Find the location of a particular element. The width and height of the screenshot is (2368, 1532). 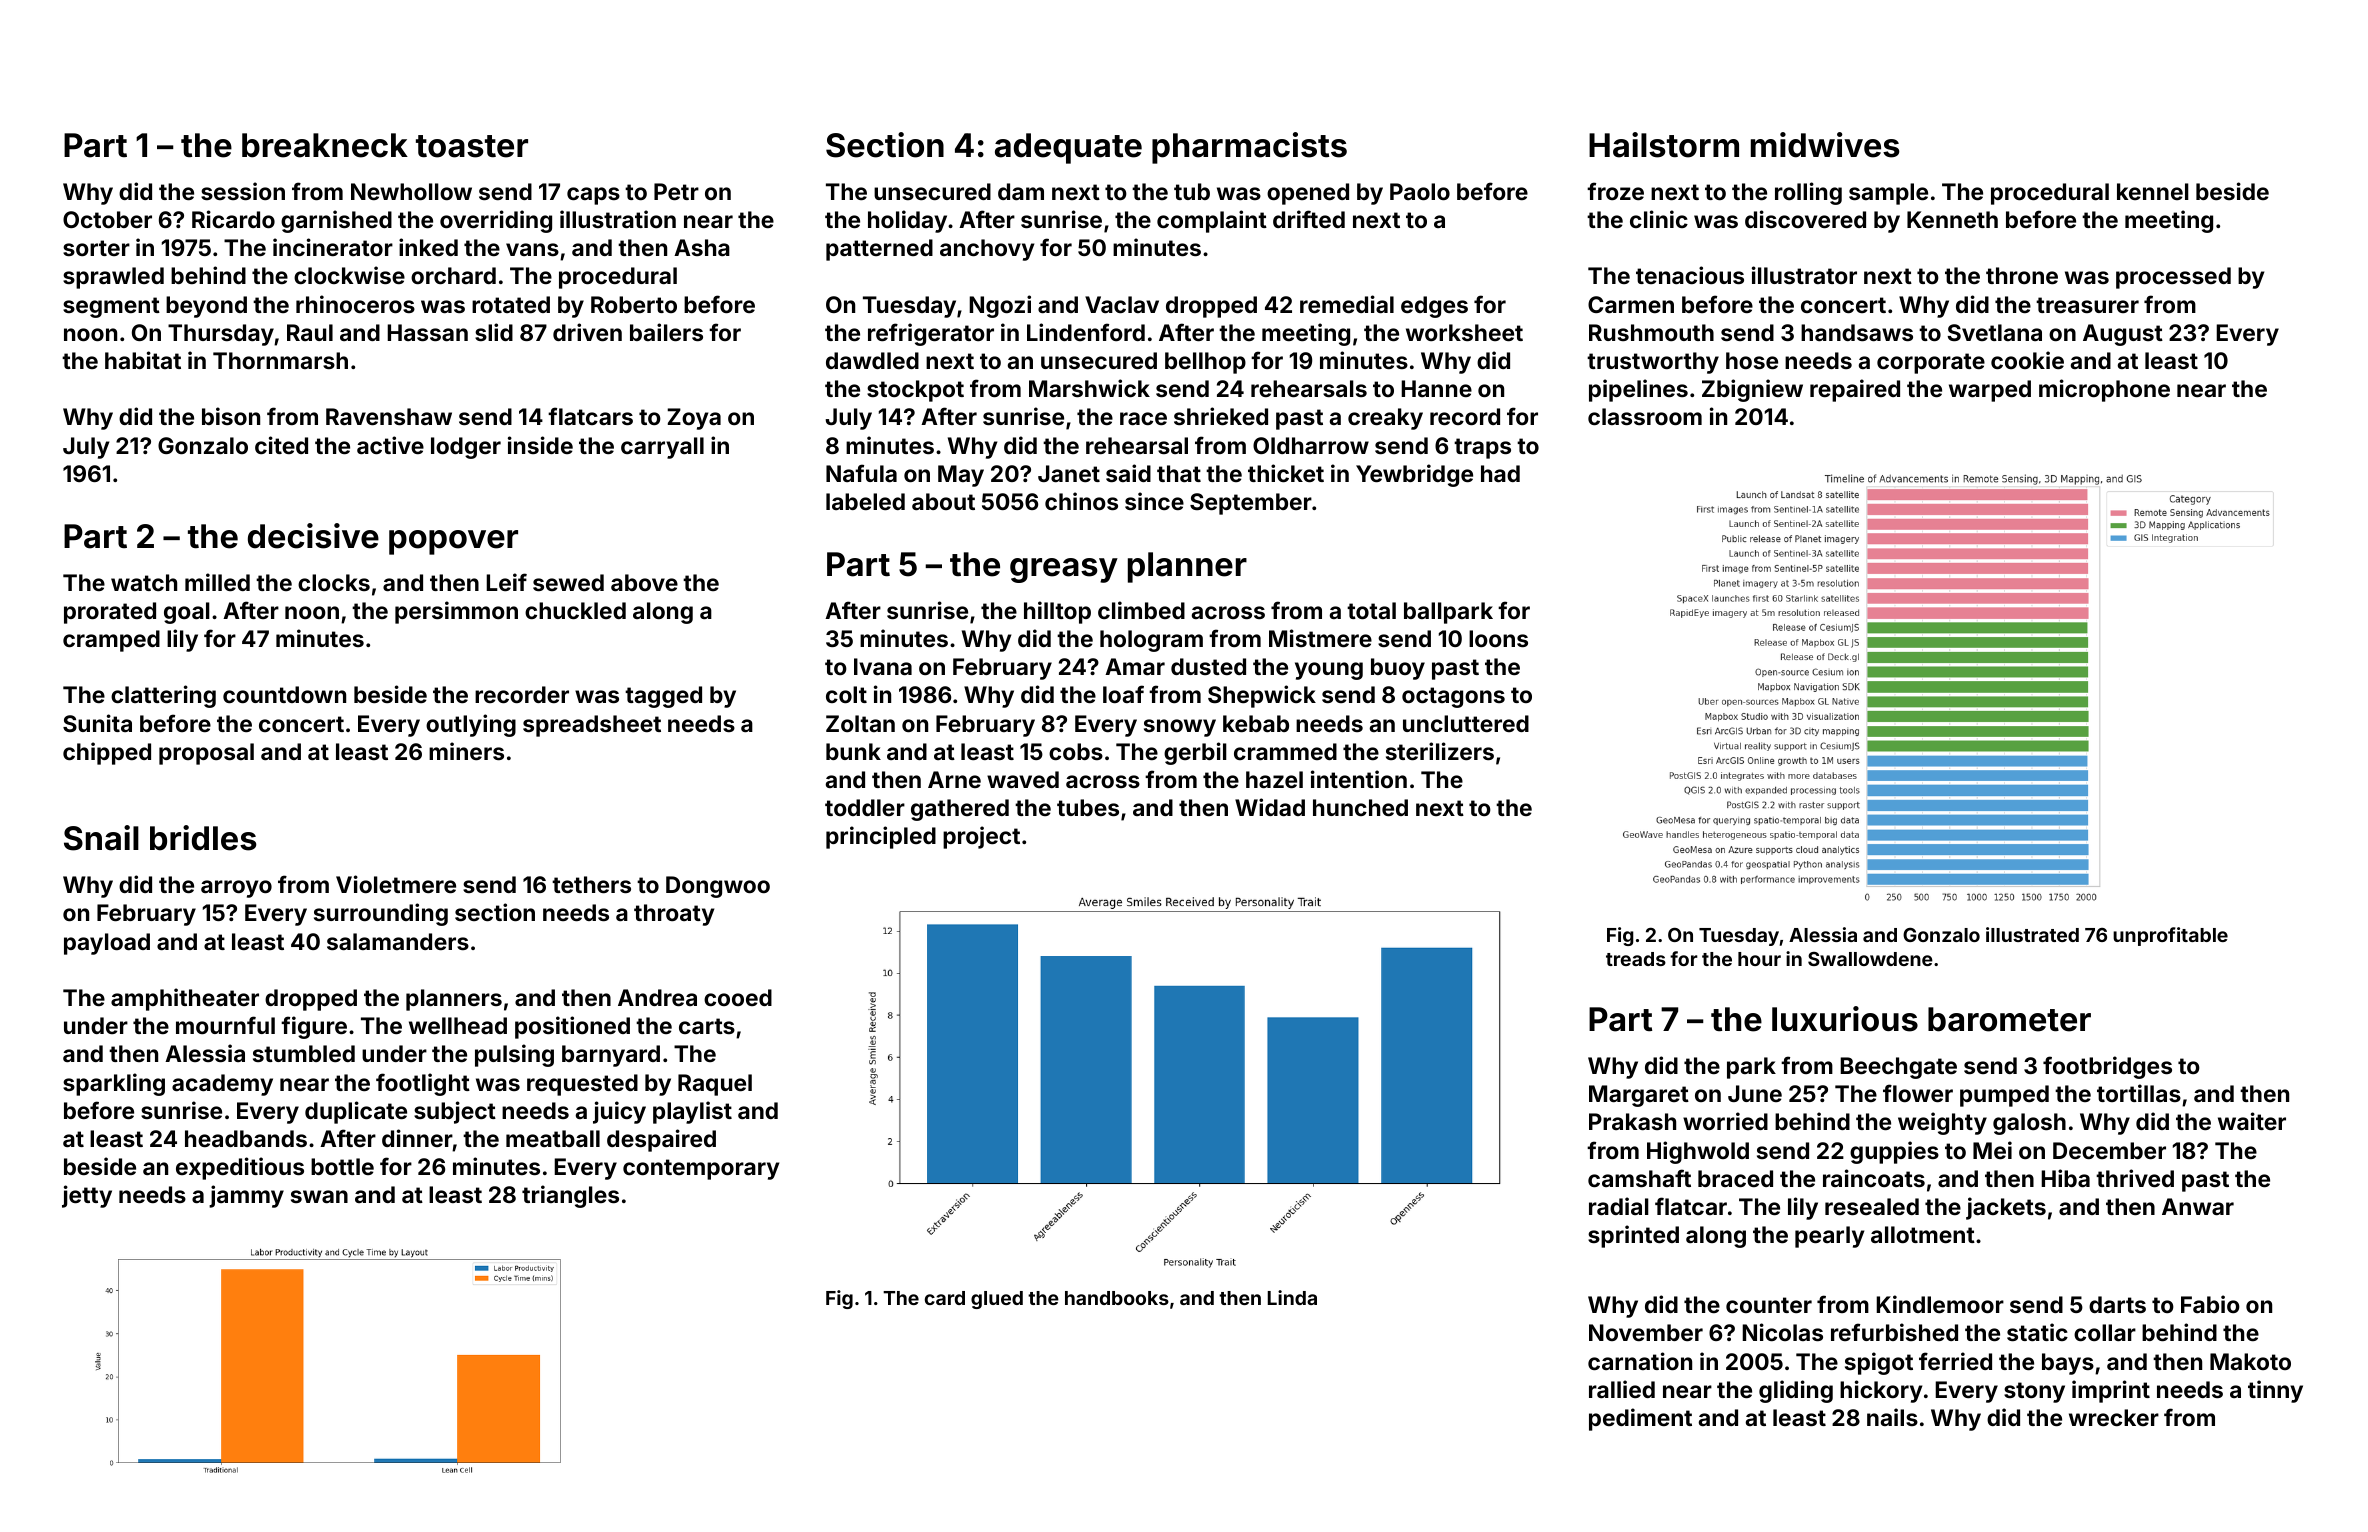

microphone is located at coordinates (2104, 390).
